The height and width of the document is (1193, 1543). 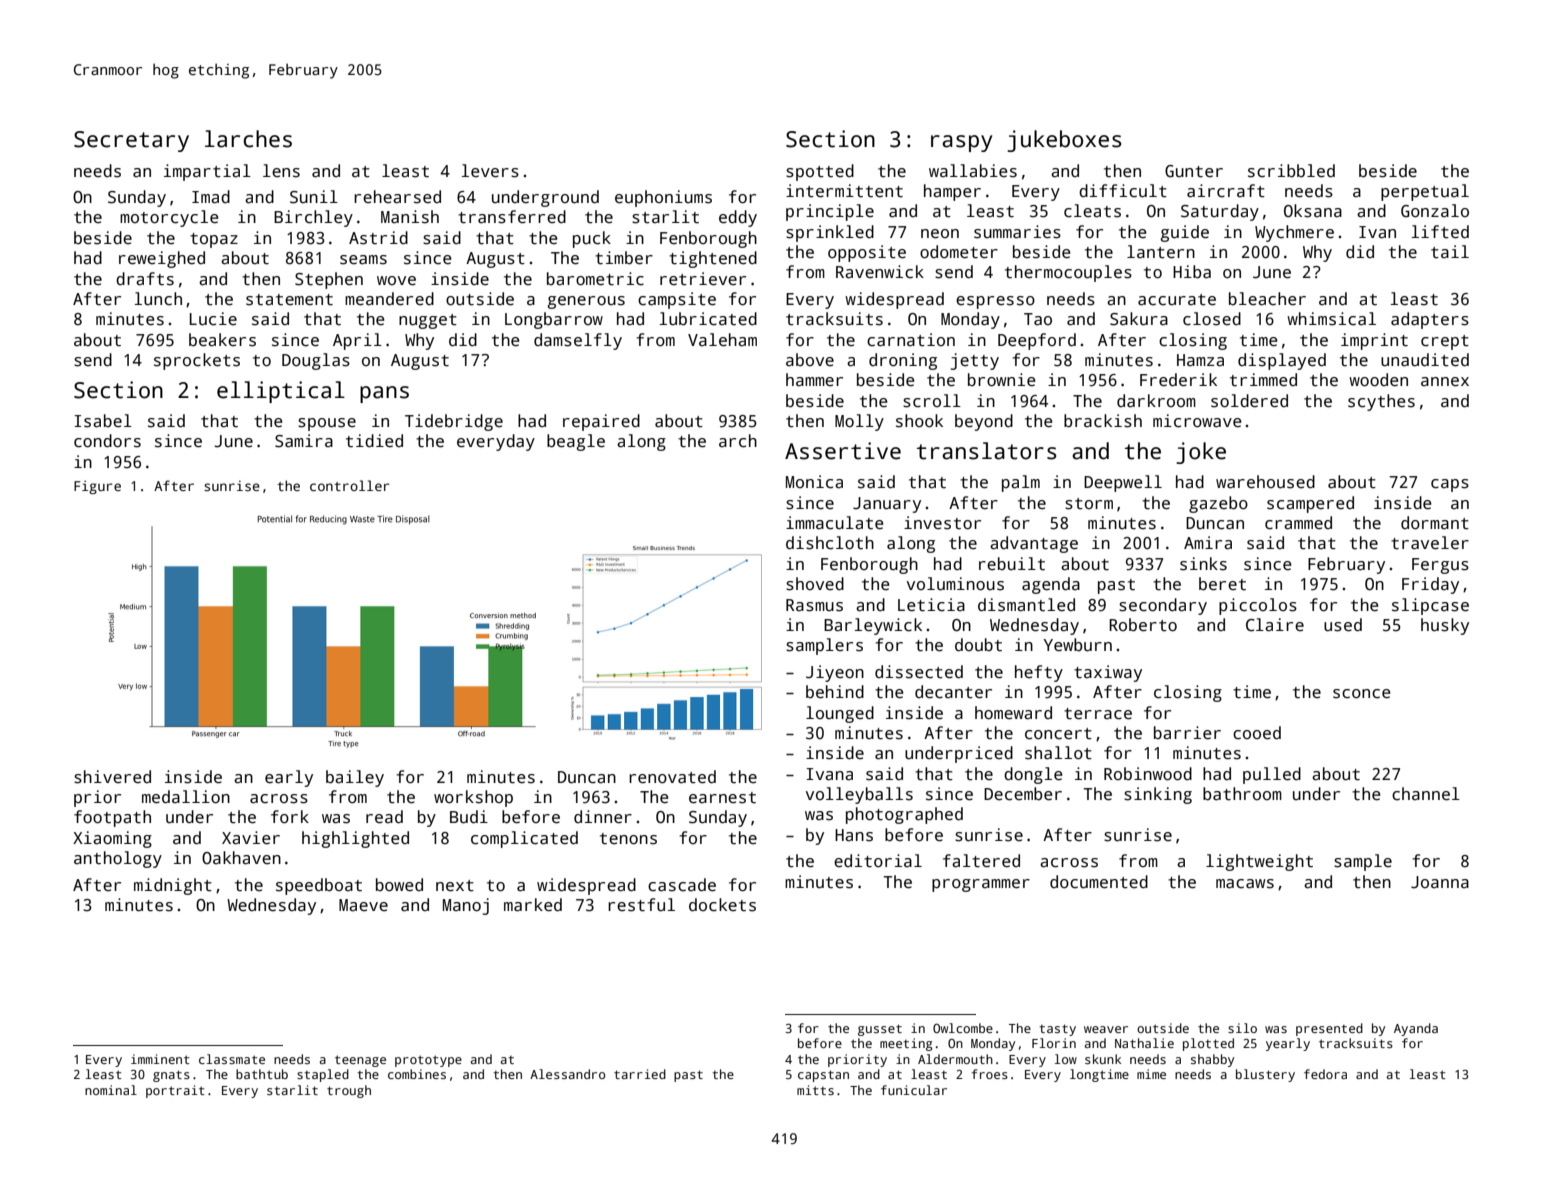 I want to click on Rasmus, so click(x=814, y=605).
